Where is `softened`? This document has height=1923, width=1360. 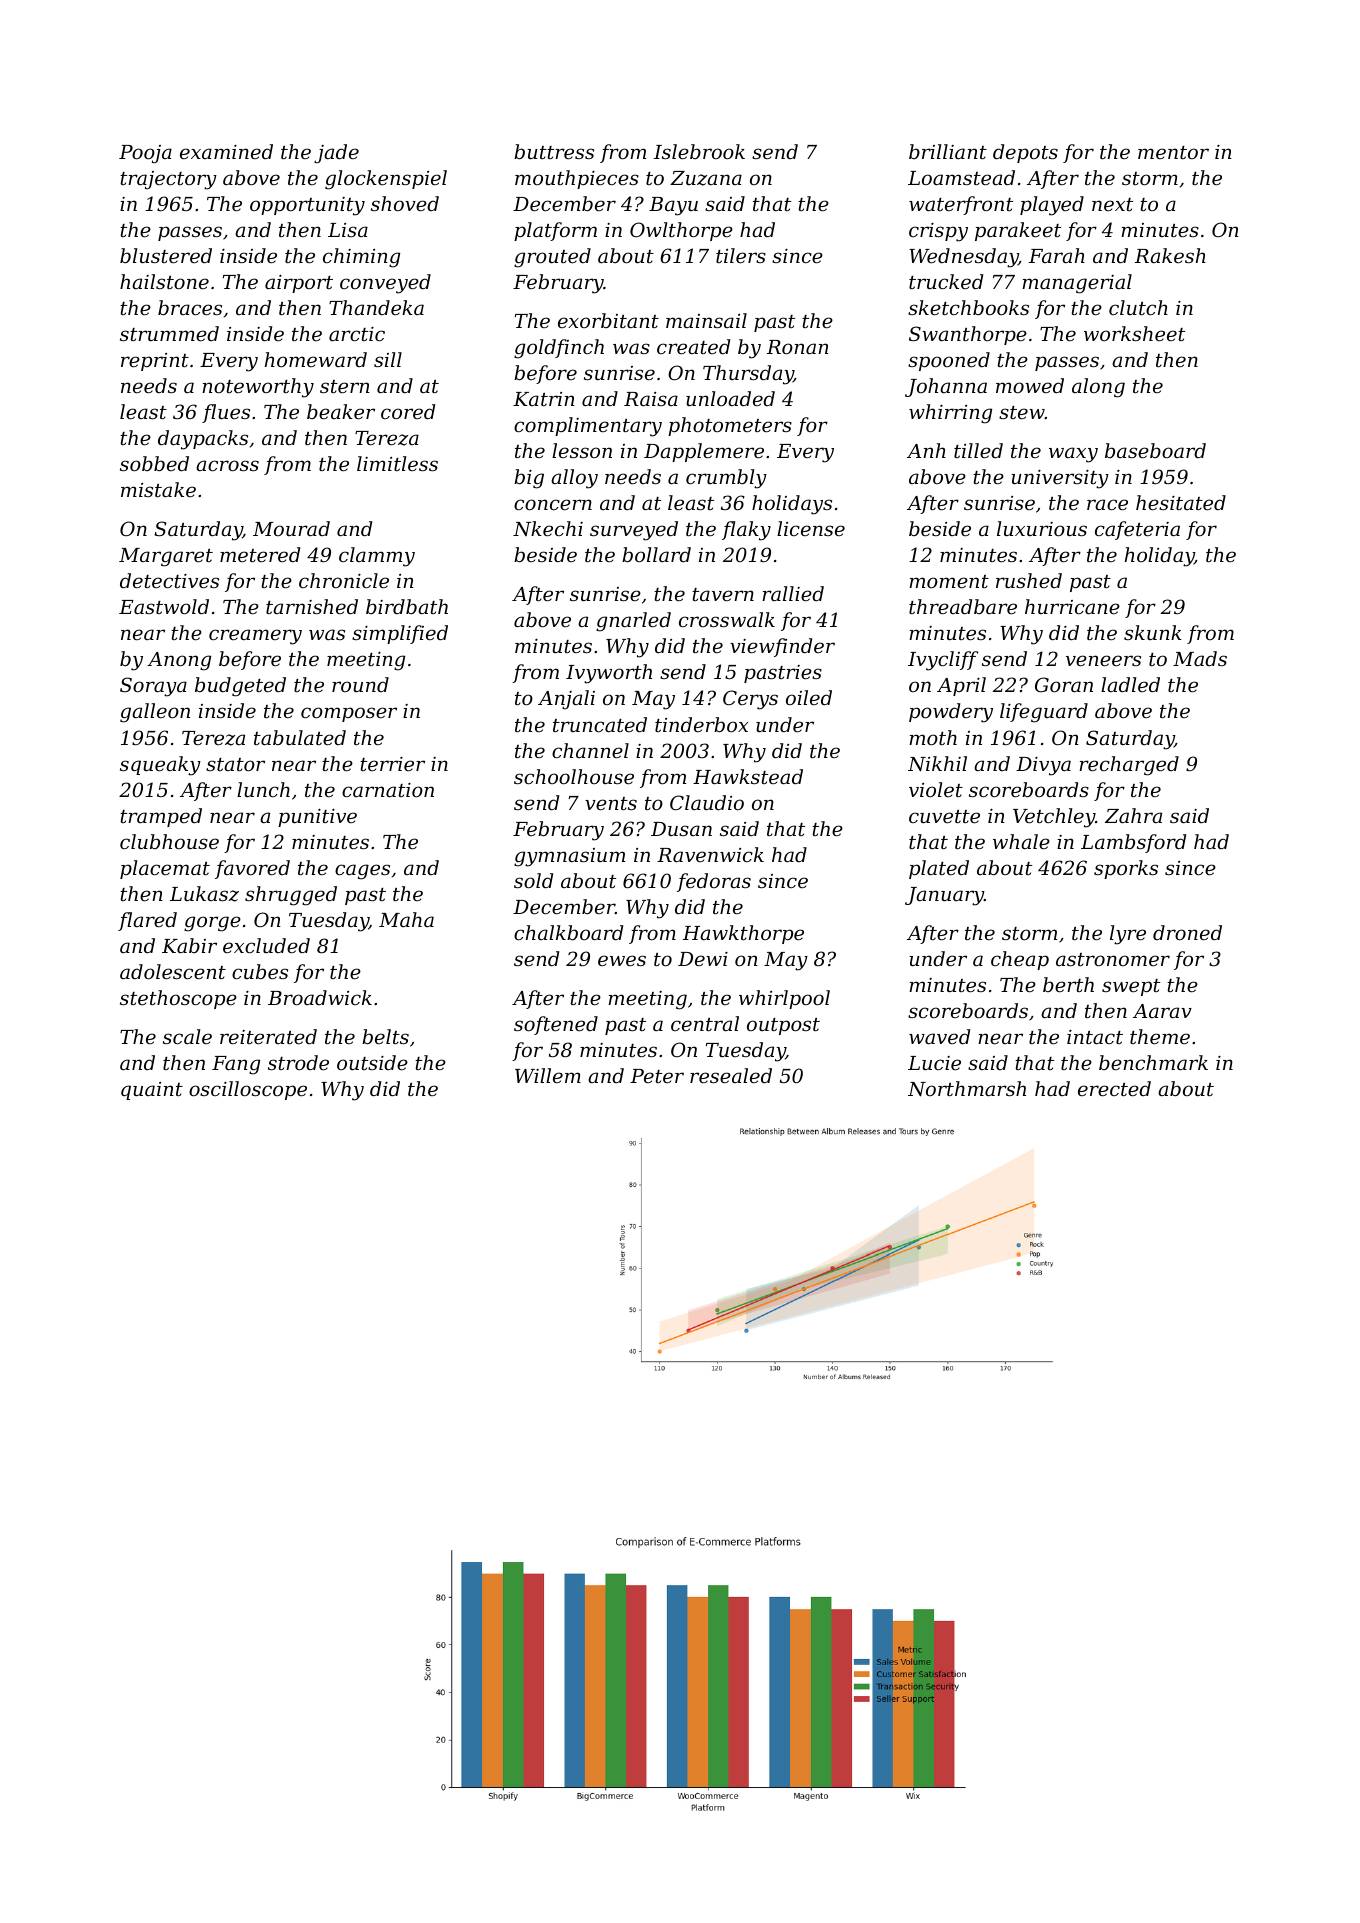
softened is located at coordinates (556, 1025).
